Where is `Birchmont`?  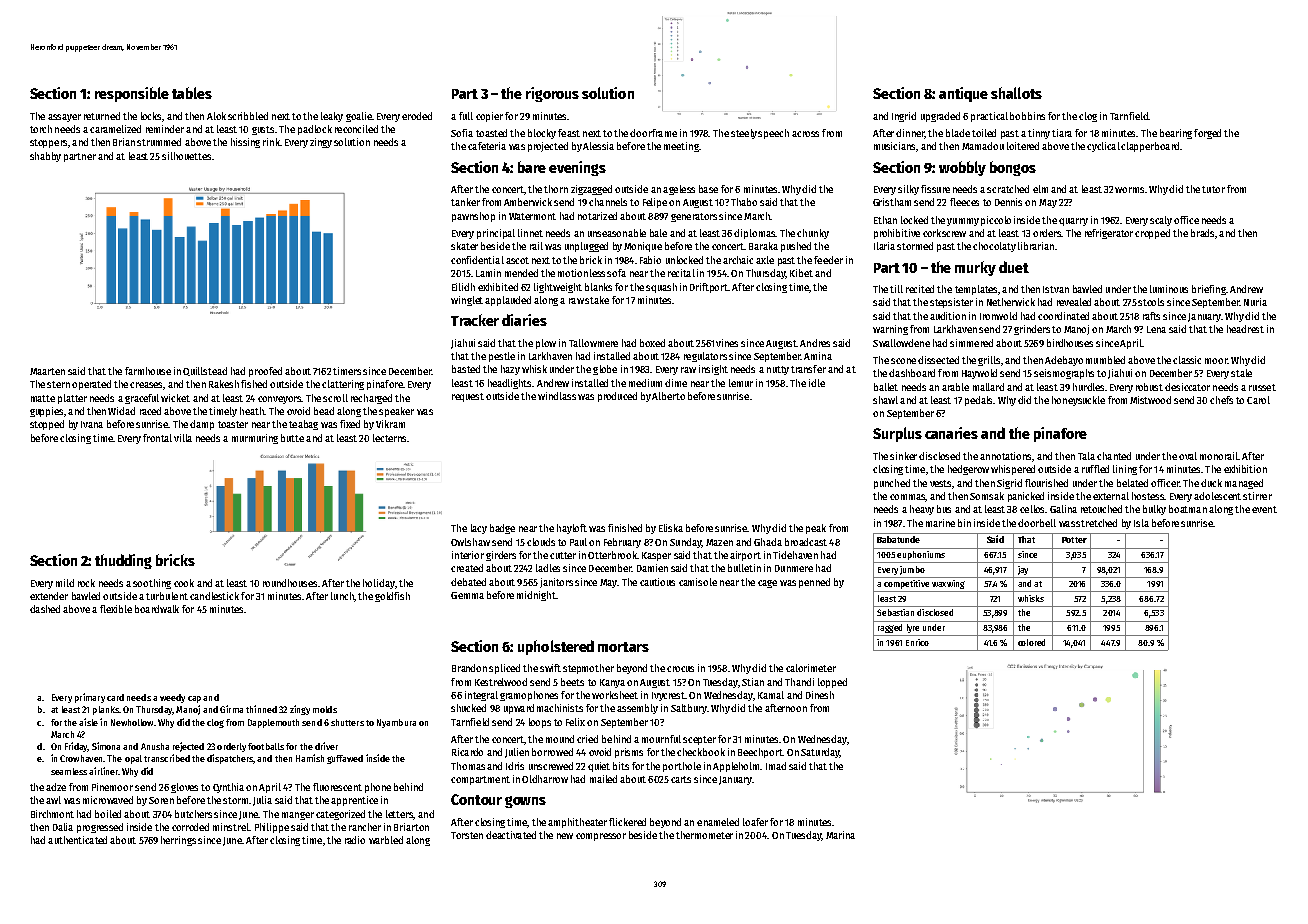 Birchmont is located at coordinates (52, 814).
